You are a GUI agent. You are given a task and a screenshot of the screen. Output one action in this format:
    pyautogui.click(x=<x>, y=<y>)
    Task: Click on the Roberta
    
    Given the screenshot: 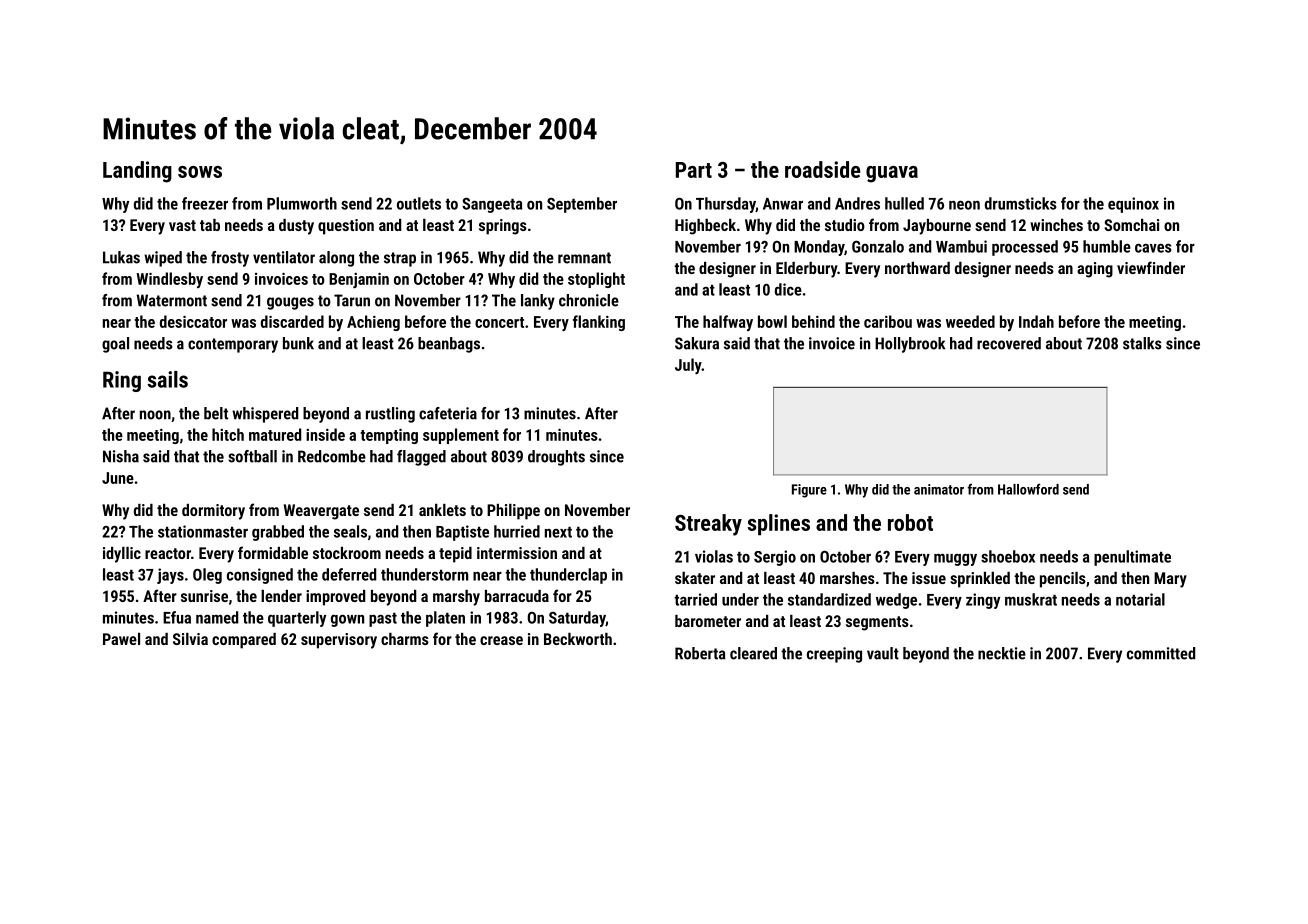 What is the action you would take?
    pyautogui.click(x=700, y=653)
